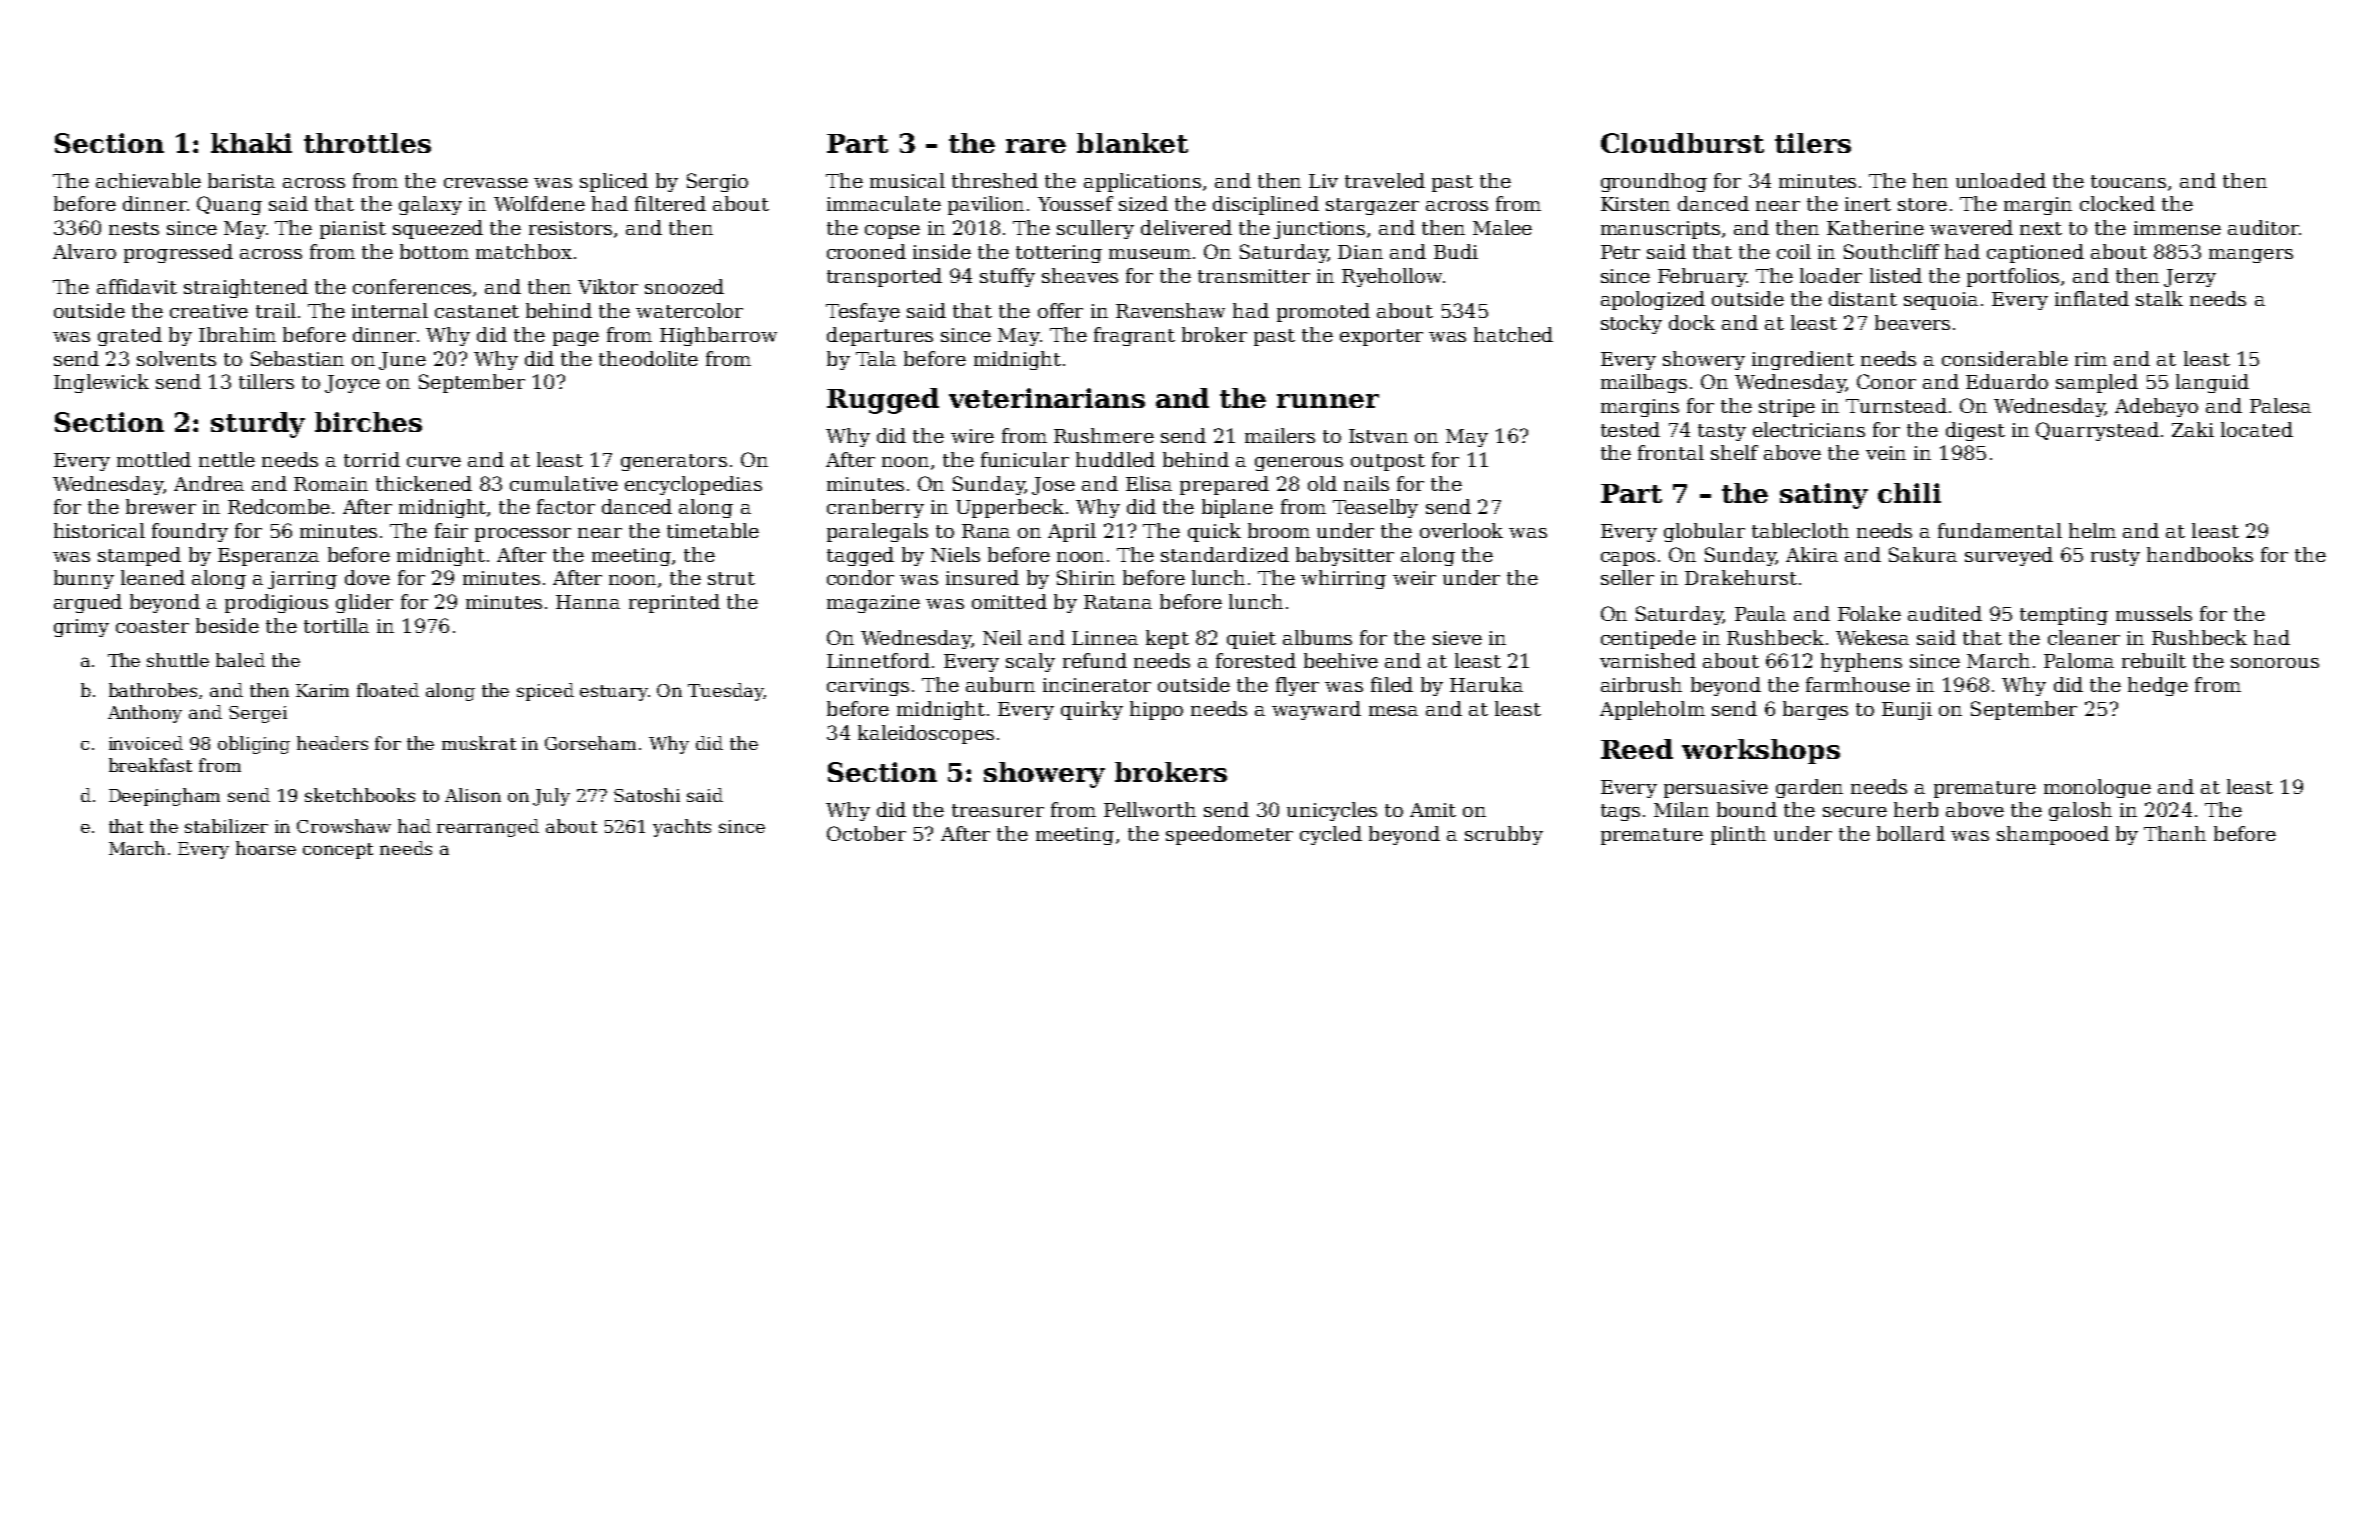 This document has width=2380, height=1540. I want to click on blanket, so click(1132, 143).
